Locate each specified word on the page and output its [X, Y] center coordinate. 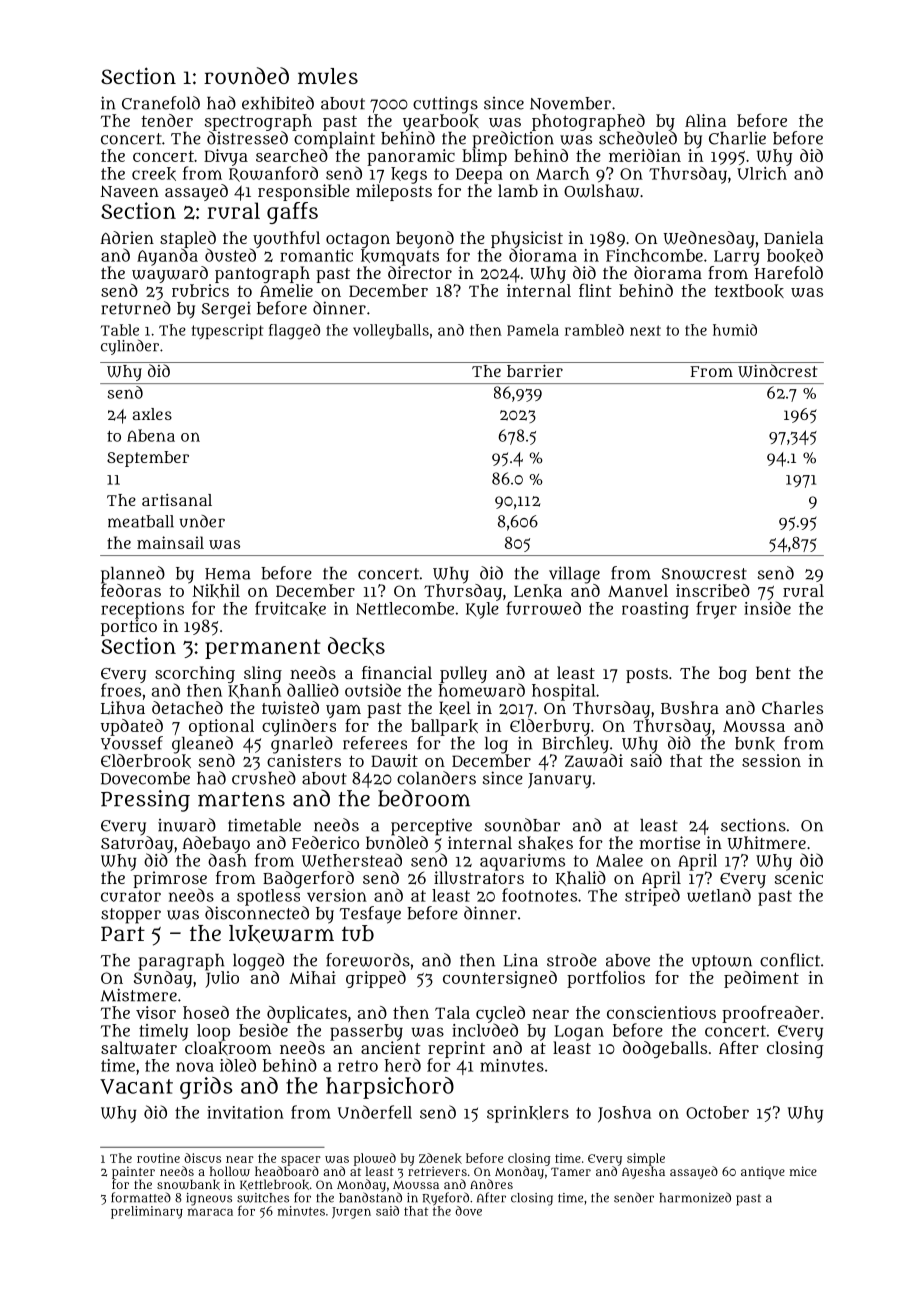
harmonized [695, 1197]
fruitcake [290, 608]
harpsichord [390, 1088]
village [574, 575]
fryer [716, 610]
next [645, 330]
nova [195, 1067]
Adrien [127, 237]
